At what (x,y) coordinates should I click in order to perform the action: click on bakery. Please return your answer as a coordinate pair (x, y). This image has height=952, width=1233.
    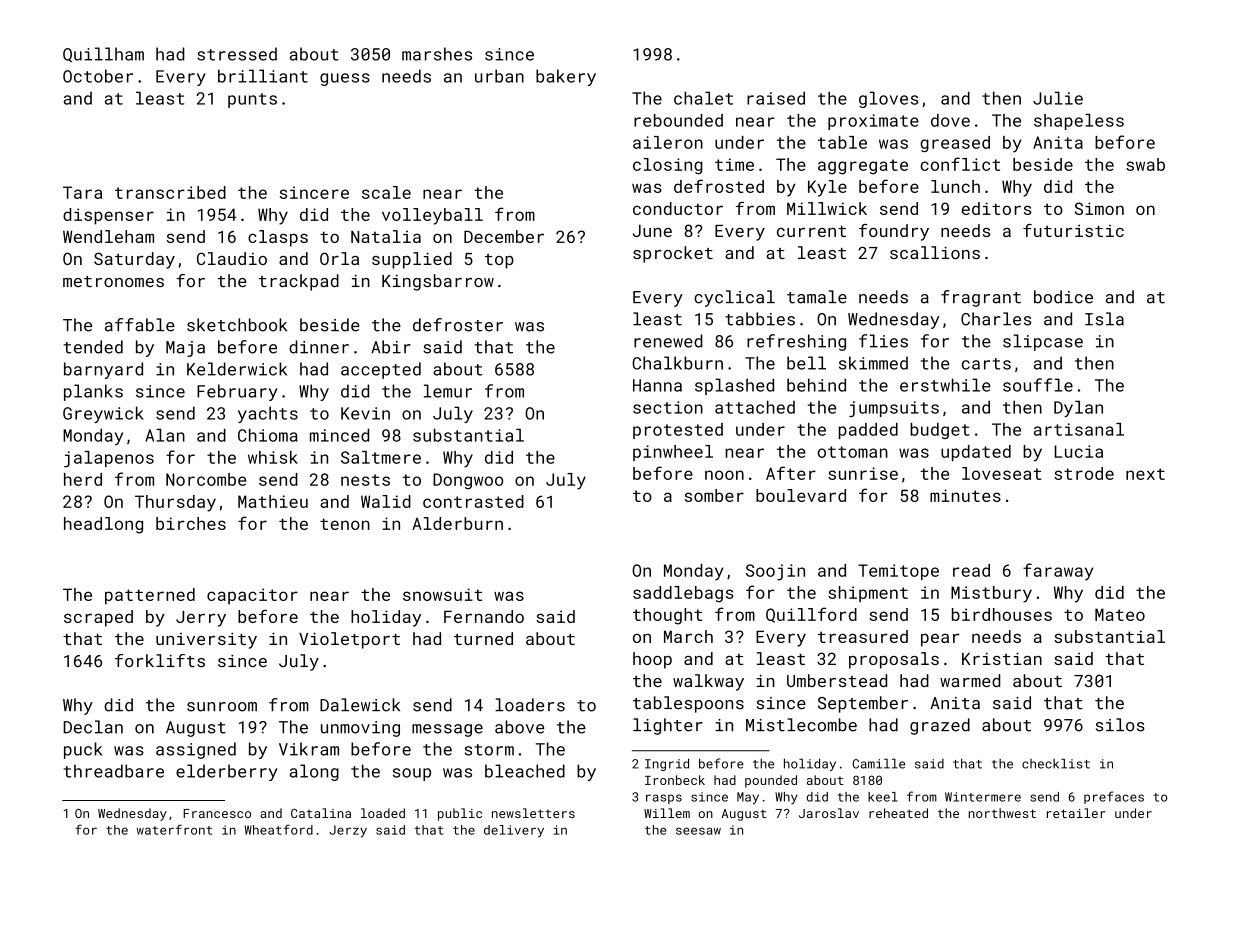
    Looking at the image, I should click on (566, 77).
